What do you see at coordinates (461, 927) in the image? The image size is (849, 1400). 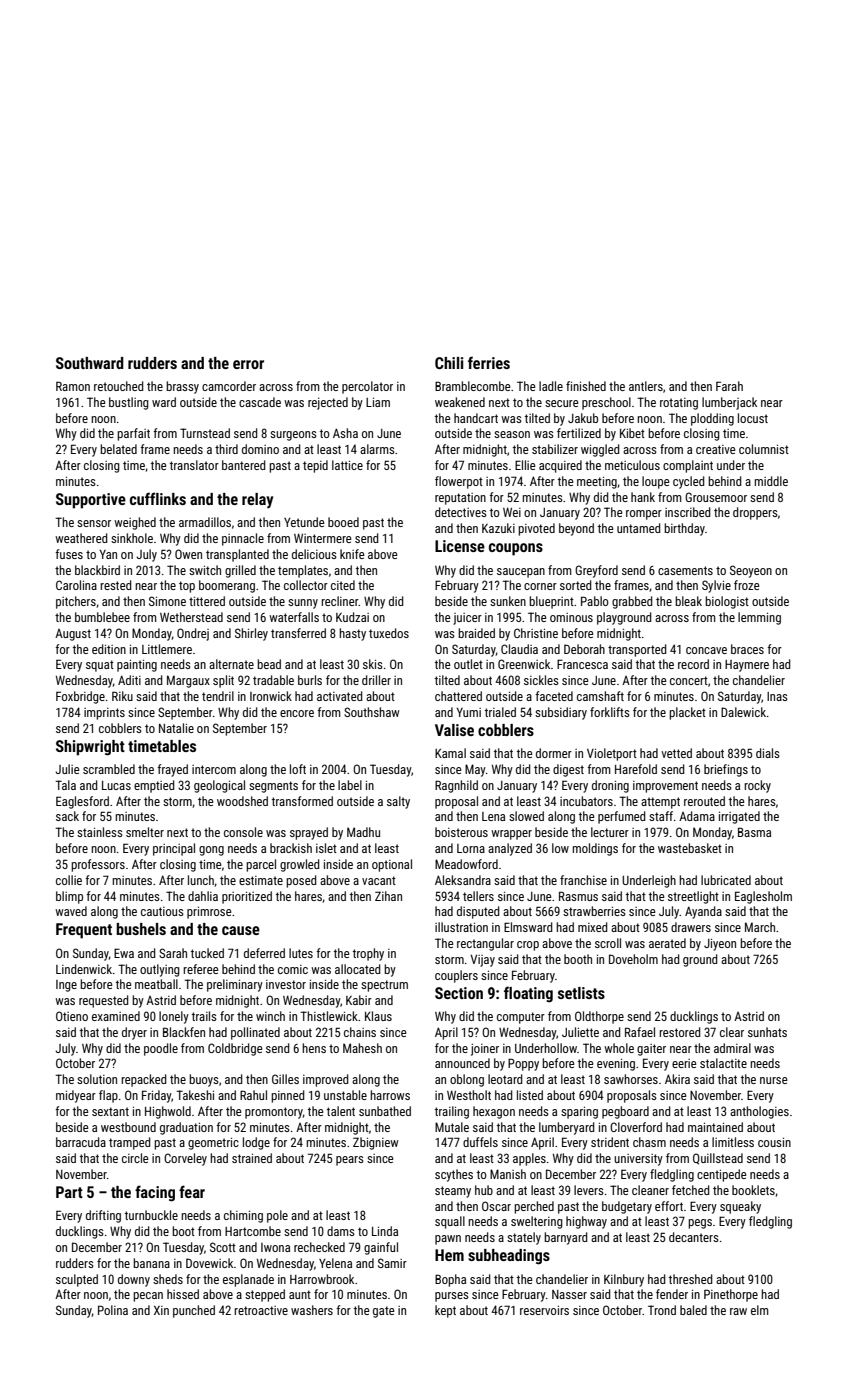 I see `illustration` at bounding box center [461, 927].
